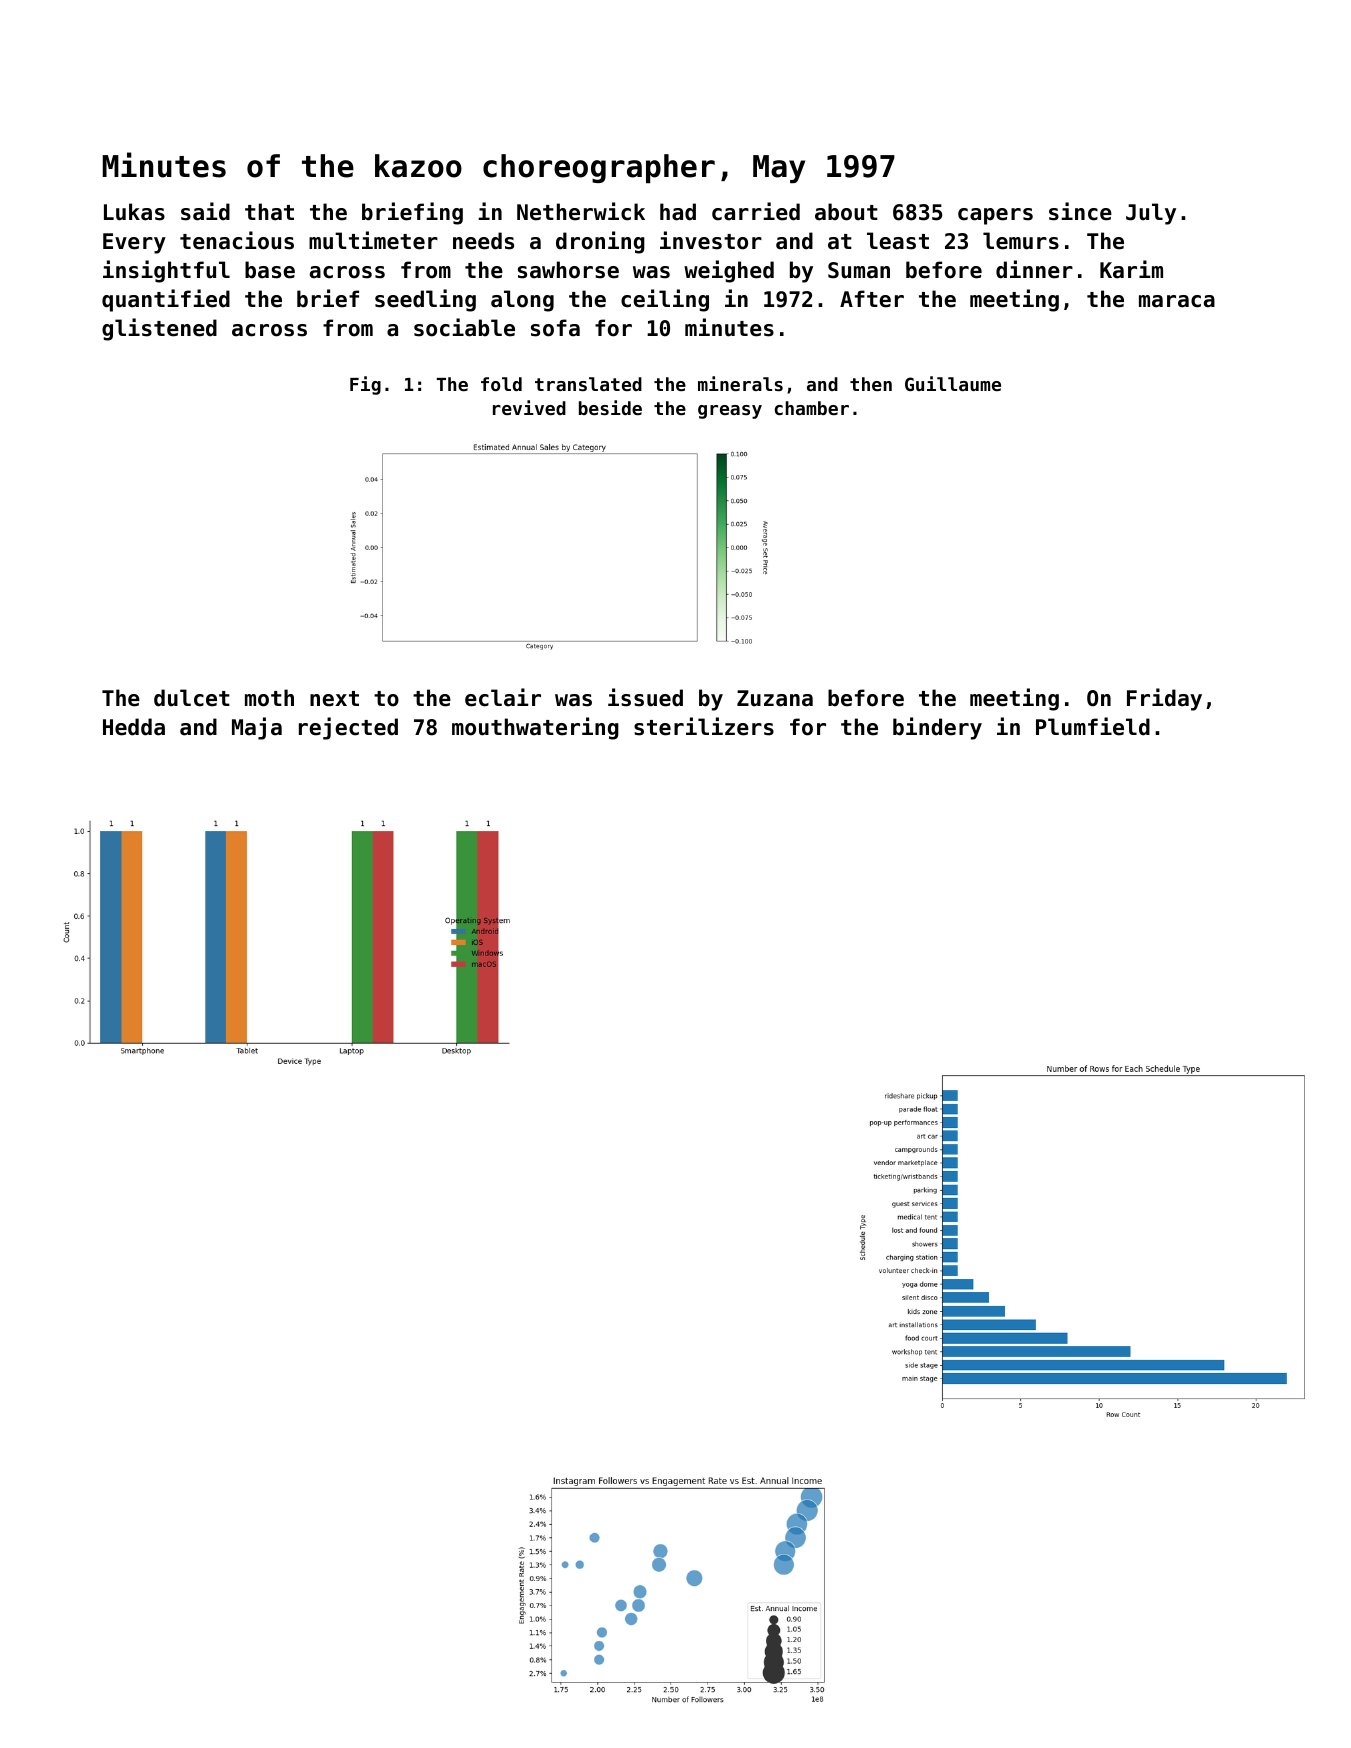 The height and width of the screenshot is (1748, 1351). What do you see at coordinates (568, 270) in the screenshot?
I see `sawhorse` at bounding box center [568, 270].
